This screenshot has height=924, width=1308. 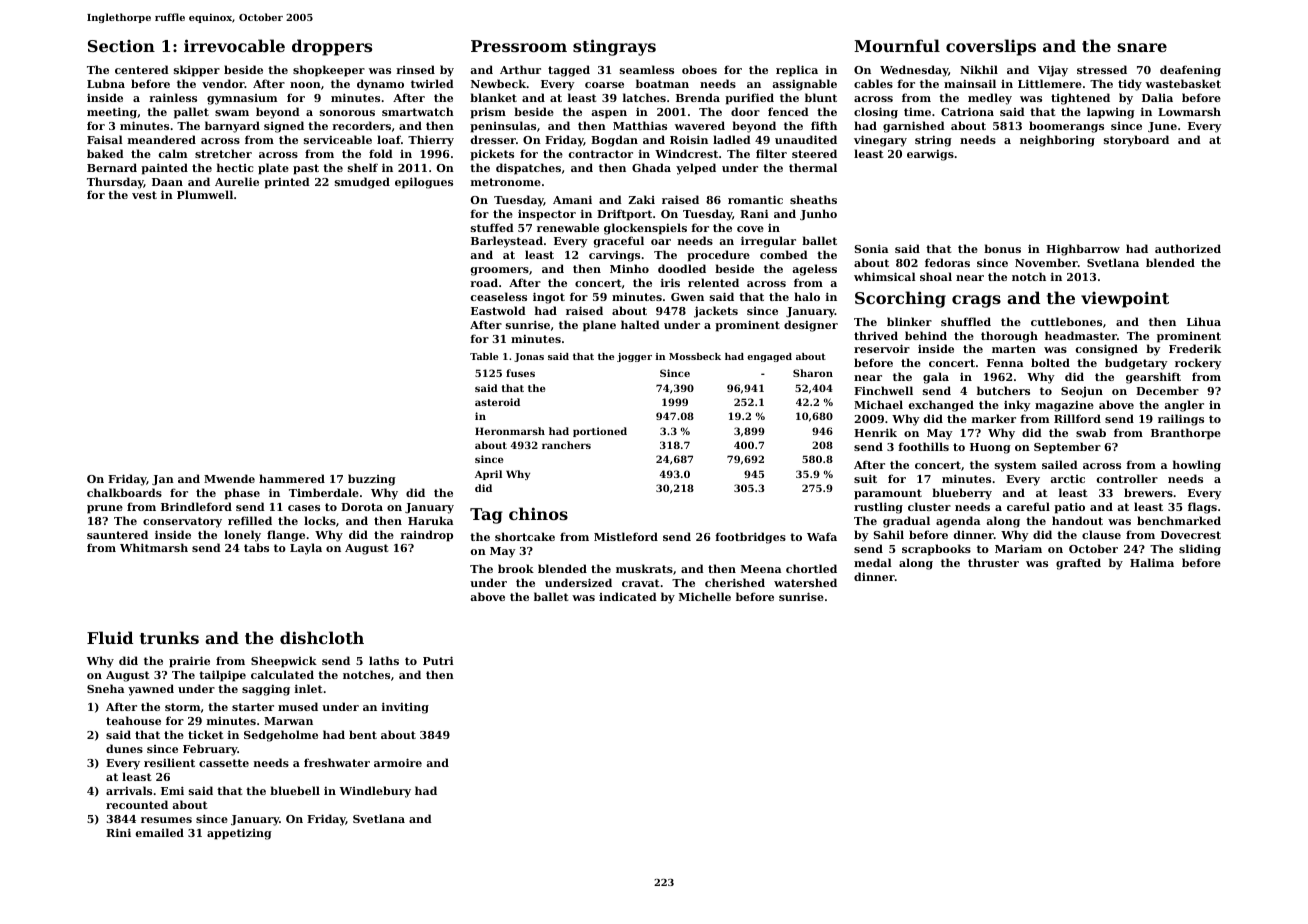 What do you see at coordinates (1184, 406) in the screenshot?
I see `angler` at bounding box center [1184, 406].
